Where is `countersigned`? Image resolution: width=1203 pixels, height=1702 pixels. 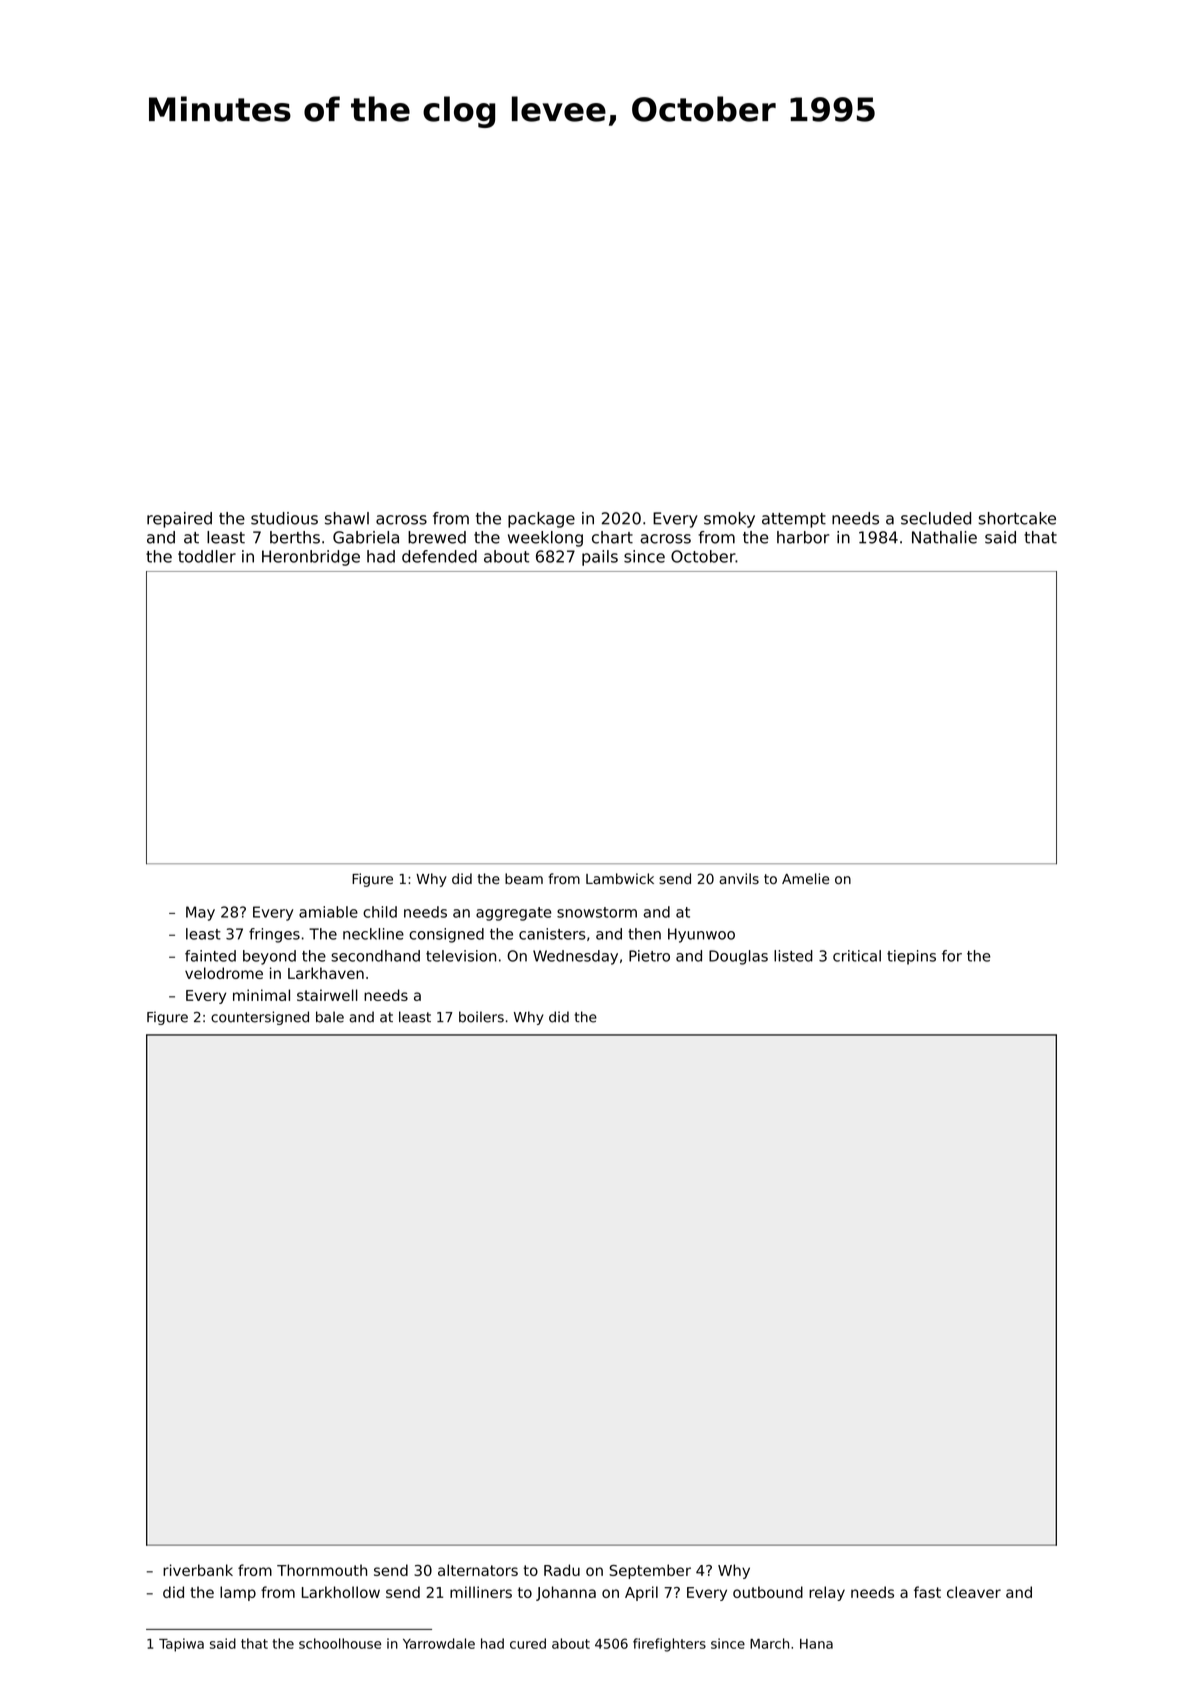
countersigned is located at coordinates (260, 1018).
